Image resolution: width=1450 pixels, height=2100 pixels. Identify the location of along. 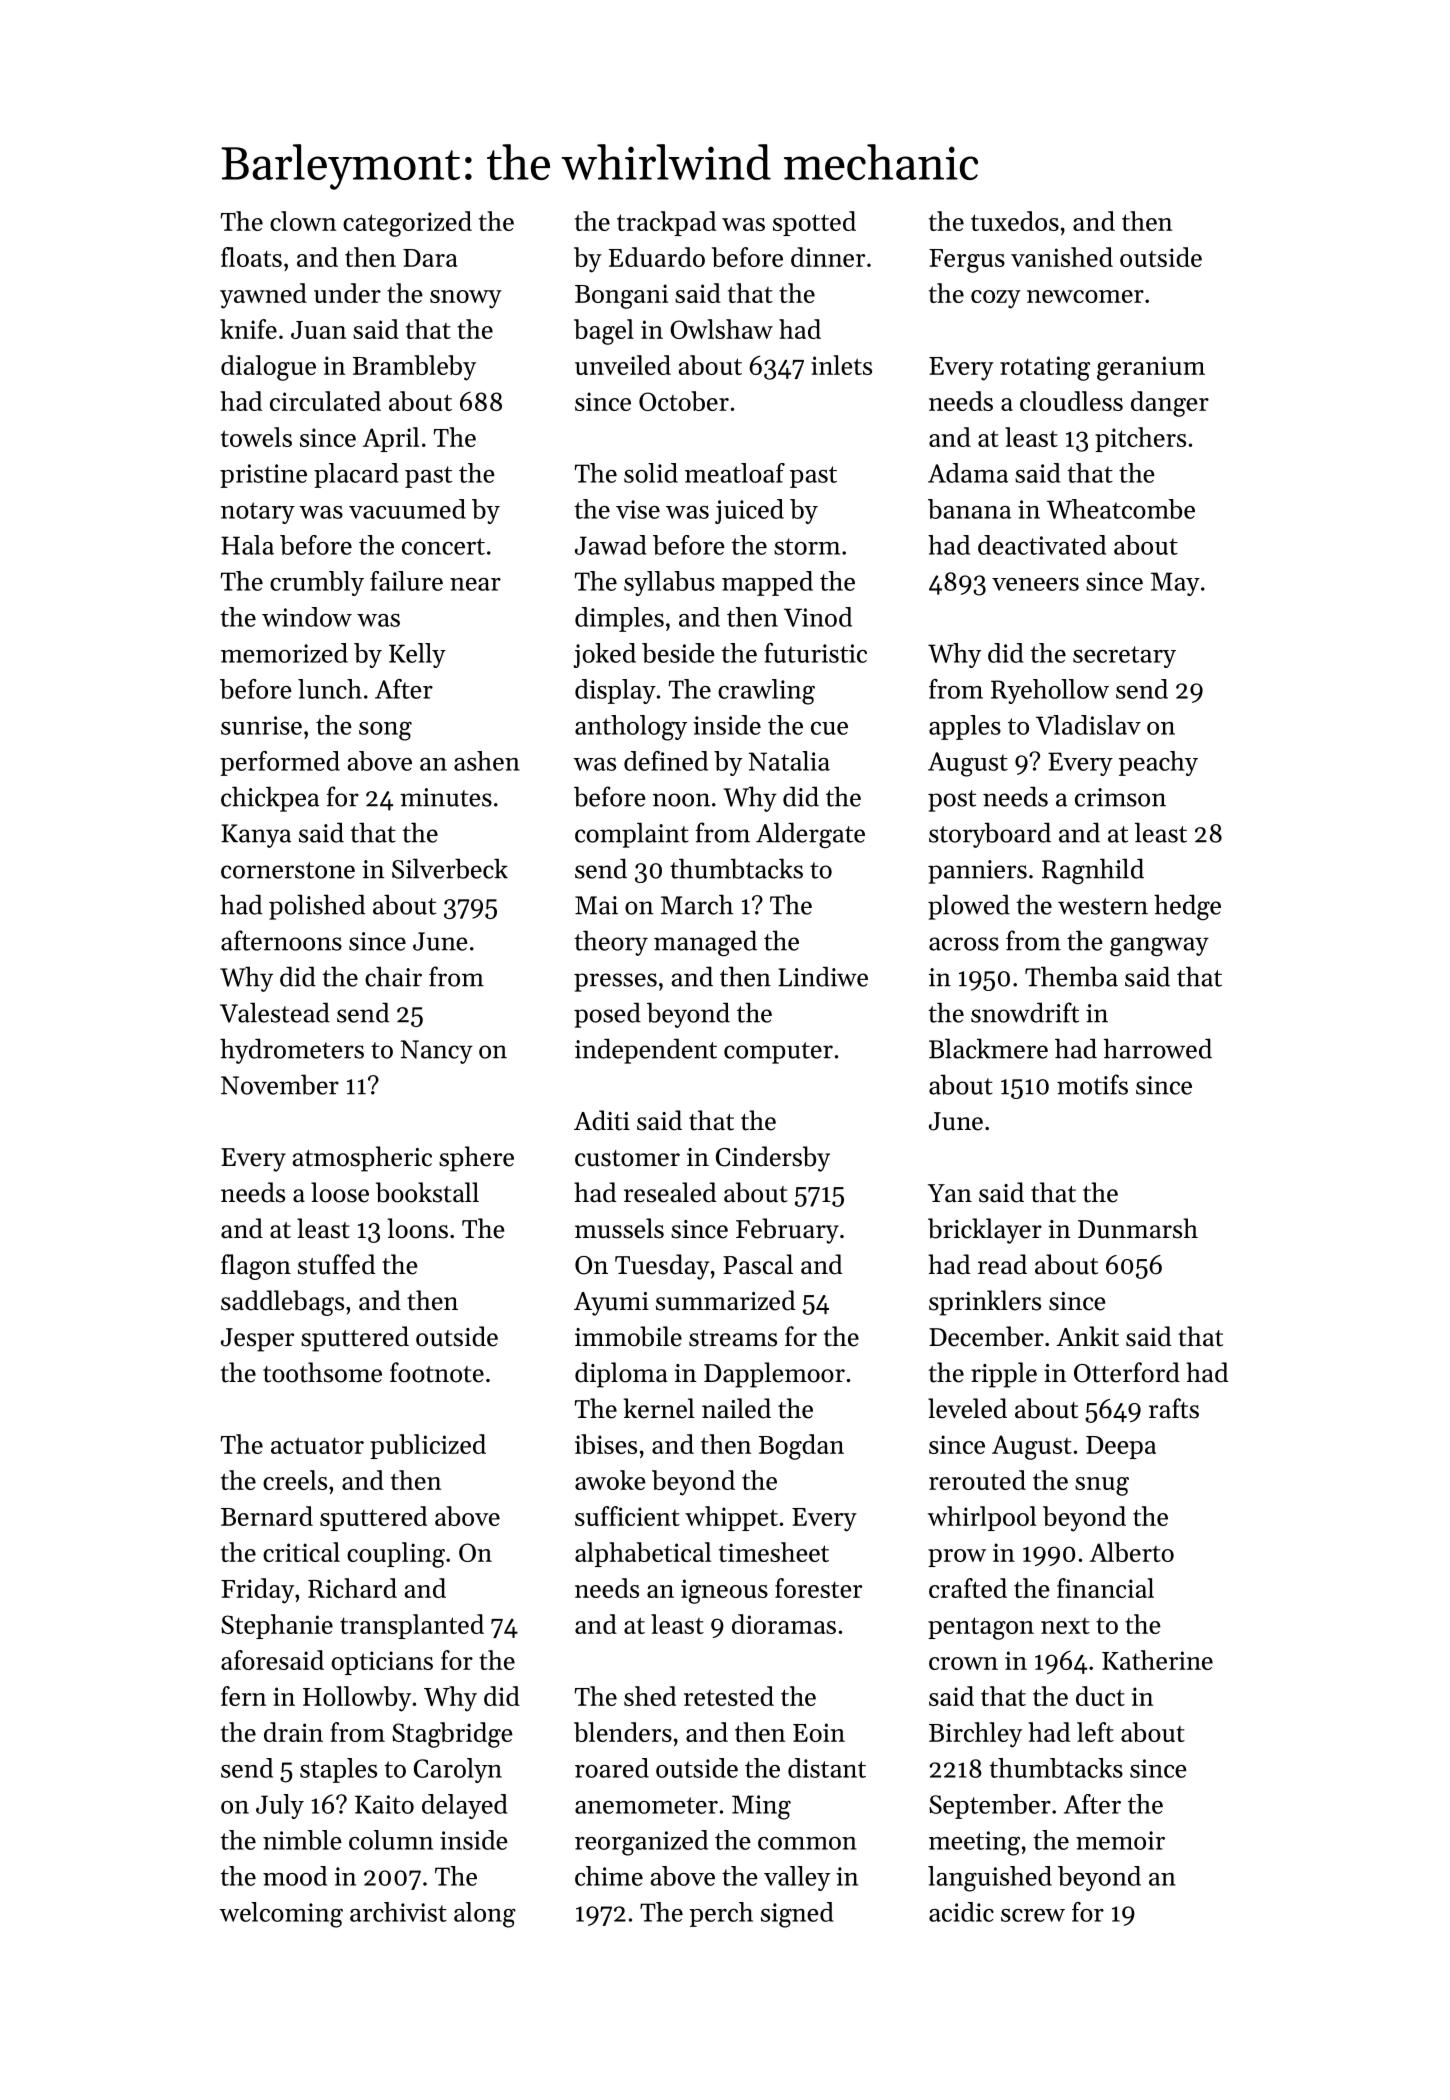
(485, 1915).
